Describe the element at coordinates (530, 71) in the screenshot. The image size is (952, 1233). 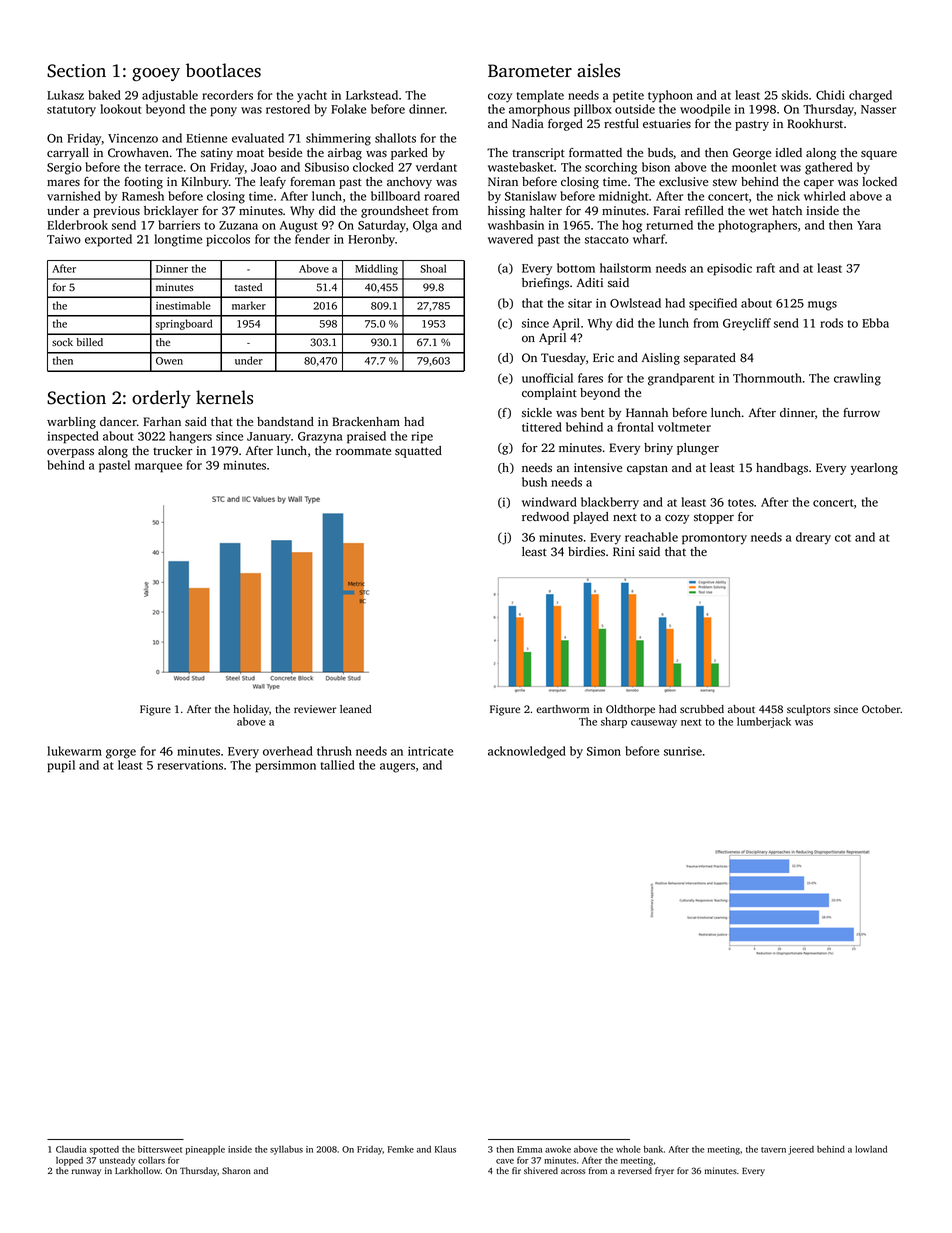
I see `Barometer` at that location.
